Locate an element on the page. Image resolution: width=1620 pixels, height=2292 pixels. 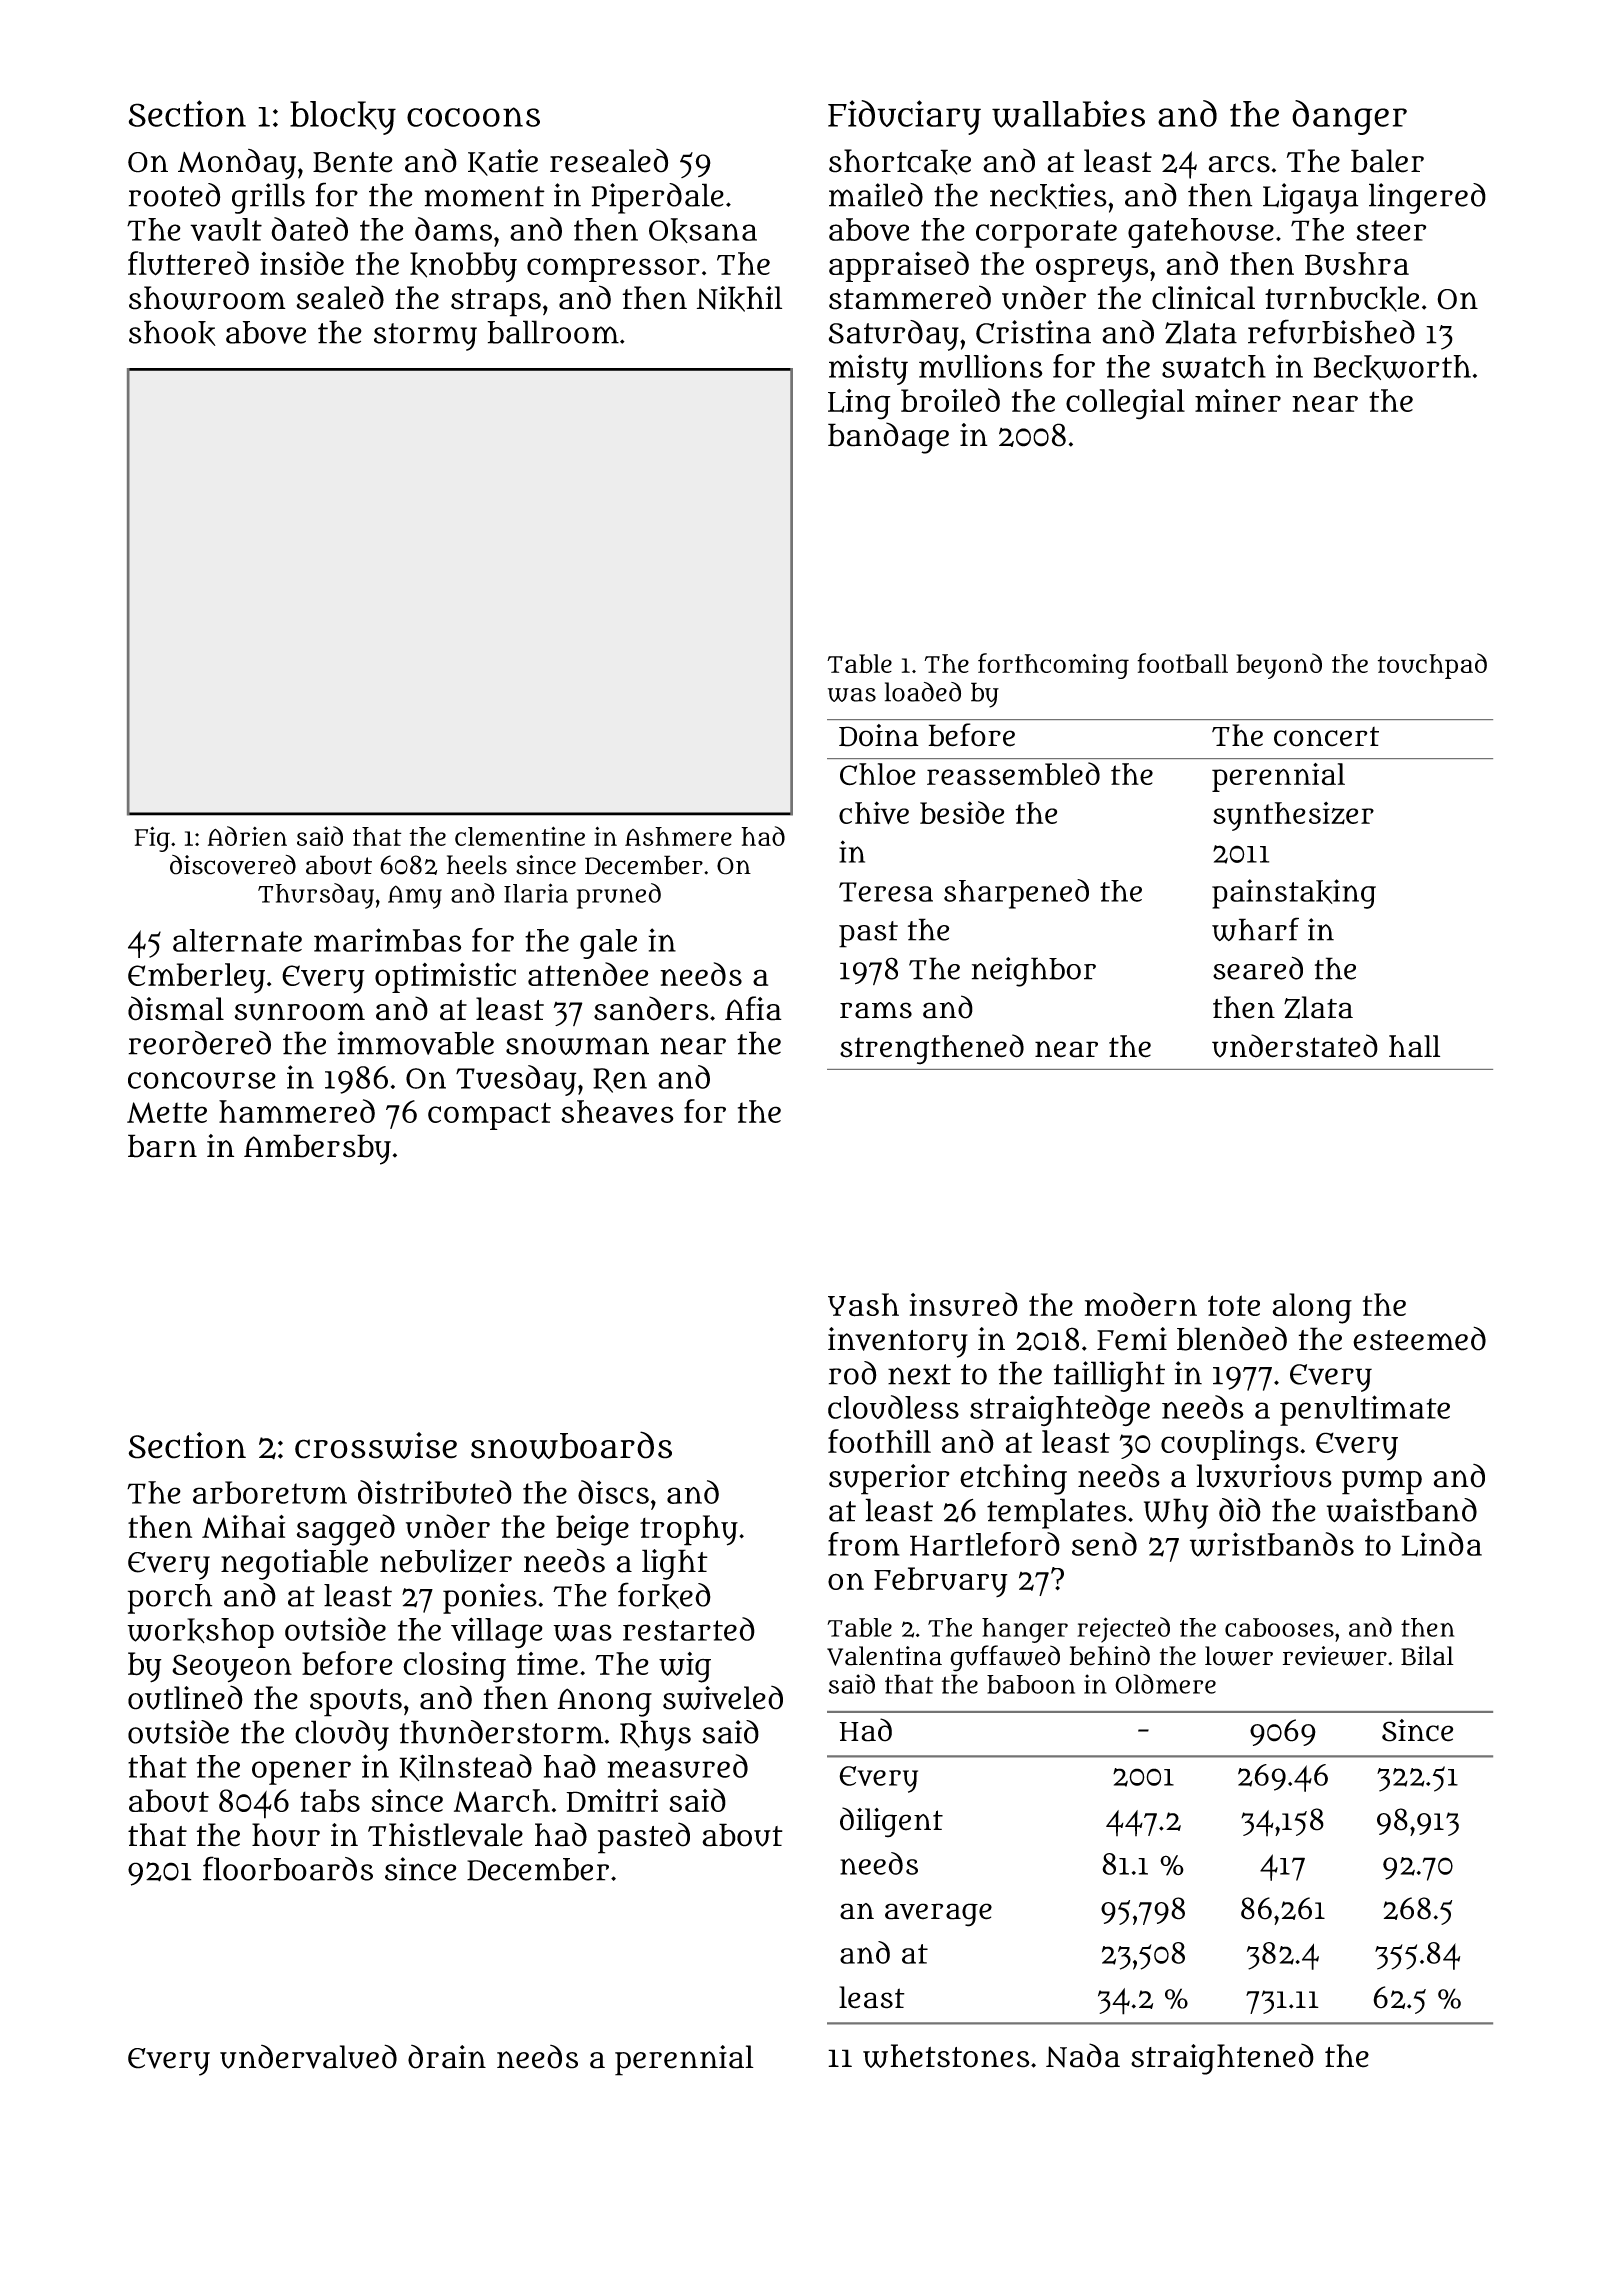
straightened is located at coordinates (1222, 2059).
